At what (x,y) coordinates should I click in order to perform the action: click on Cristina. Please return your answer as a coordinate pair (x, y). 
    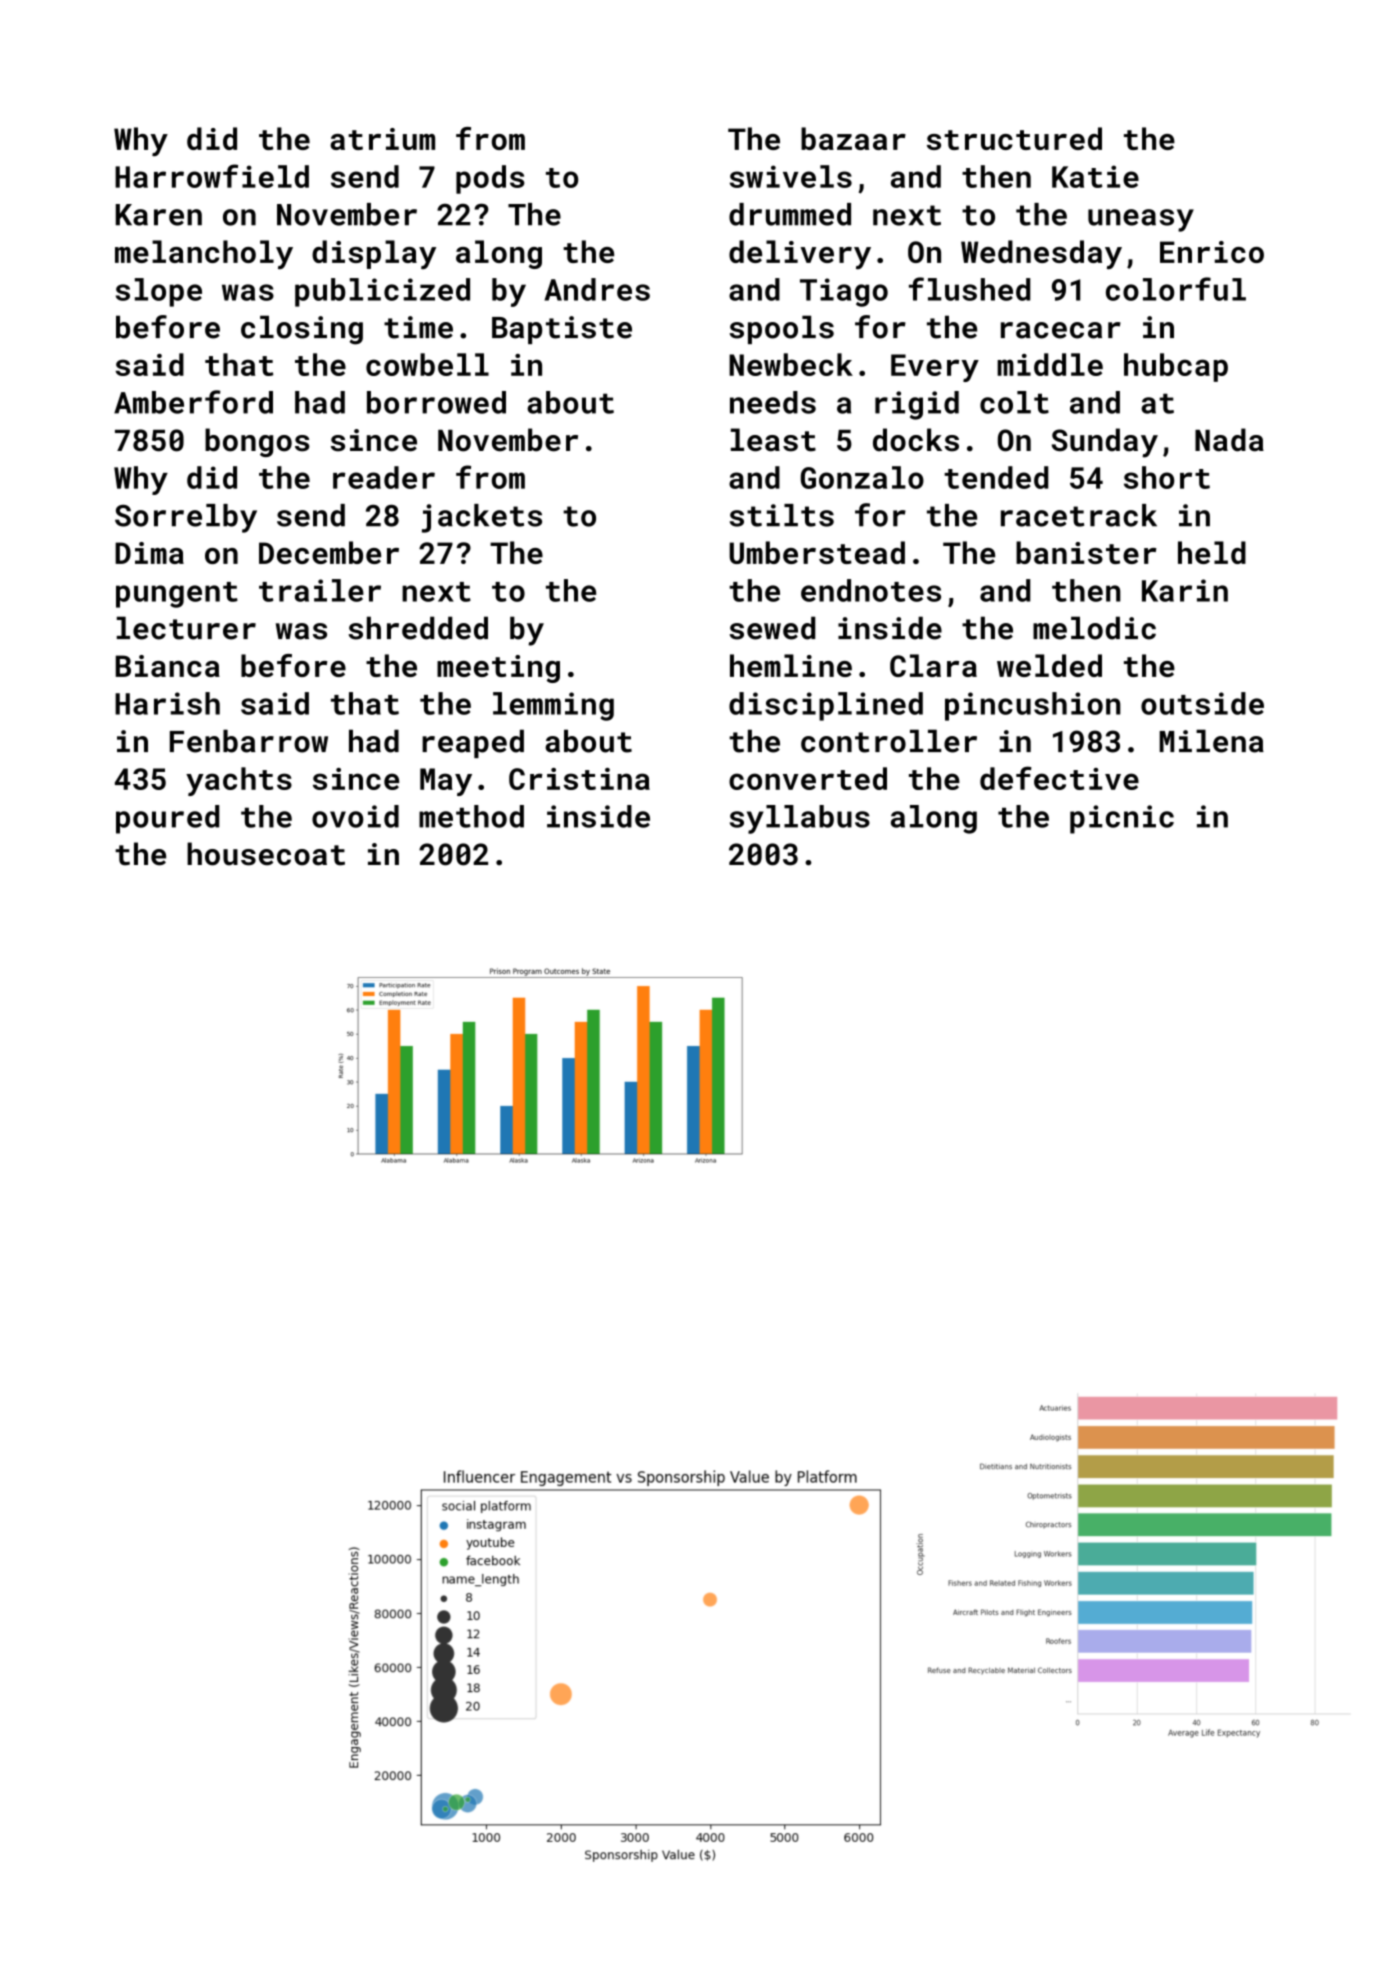
    Looking at the image, I should click on (579, 779).
